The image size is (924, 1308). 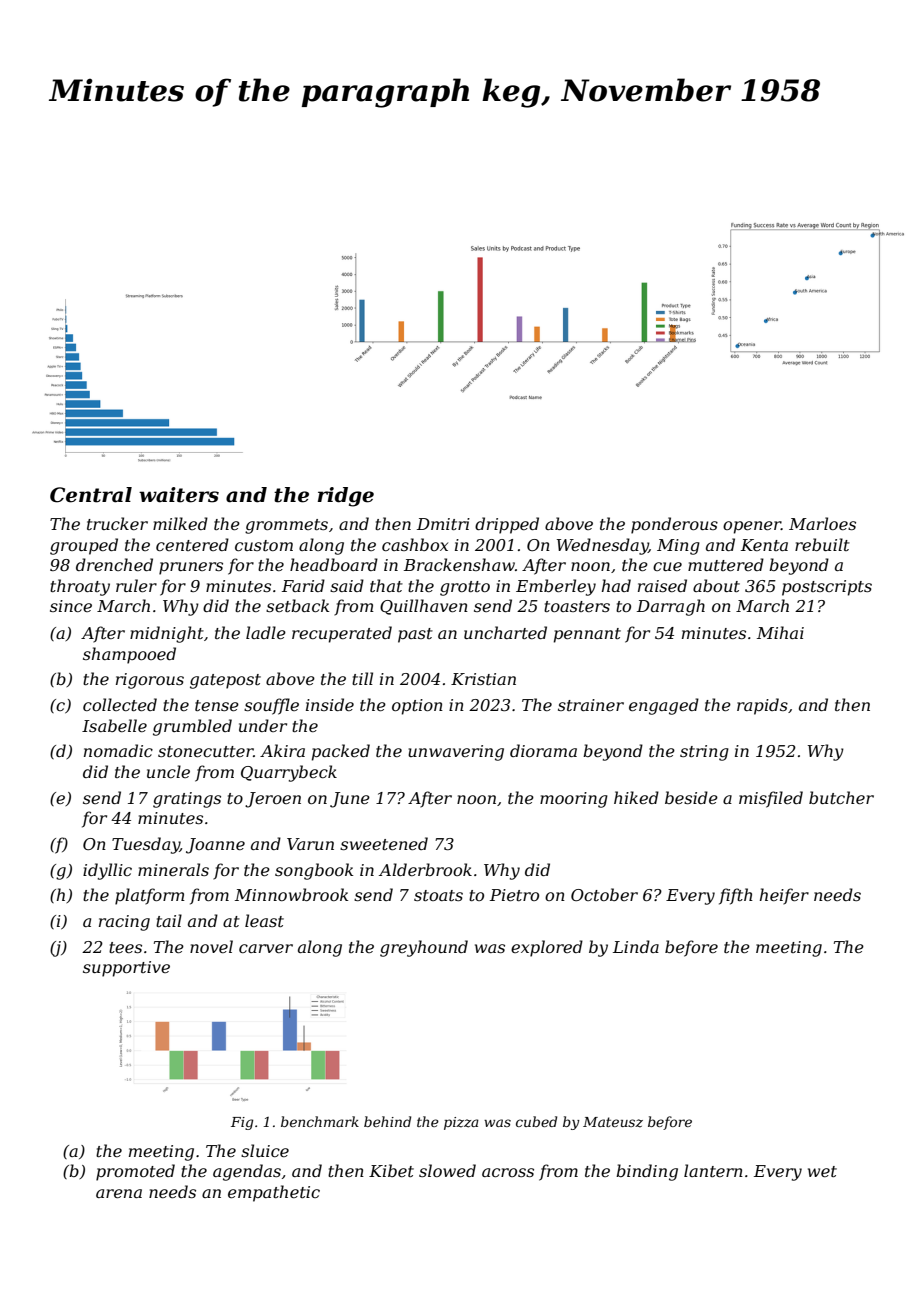 What do you see at coordinates (424, 607) in the screenshot?
I see `Quillhaven` at bounding box center [424, 607].
